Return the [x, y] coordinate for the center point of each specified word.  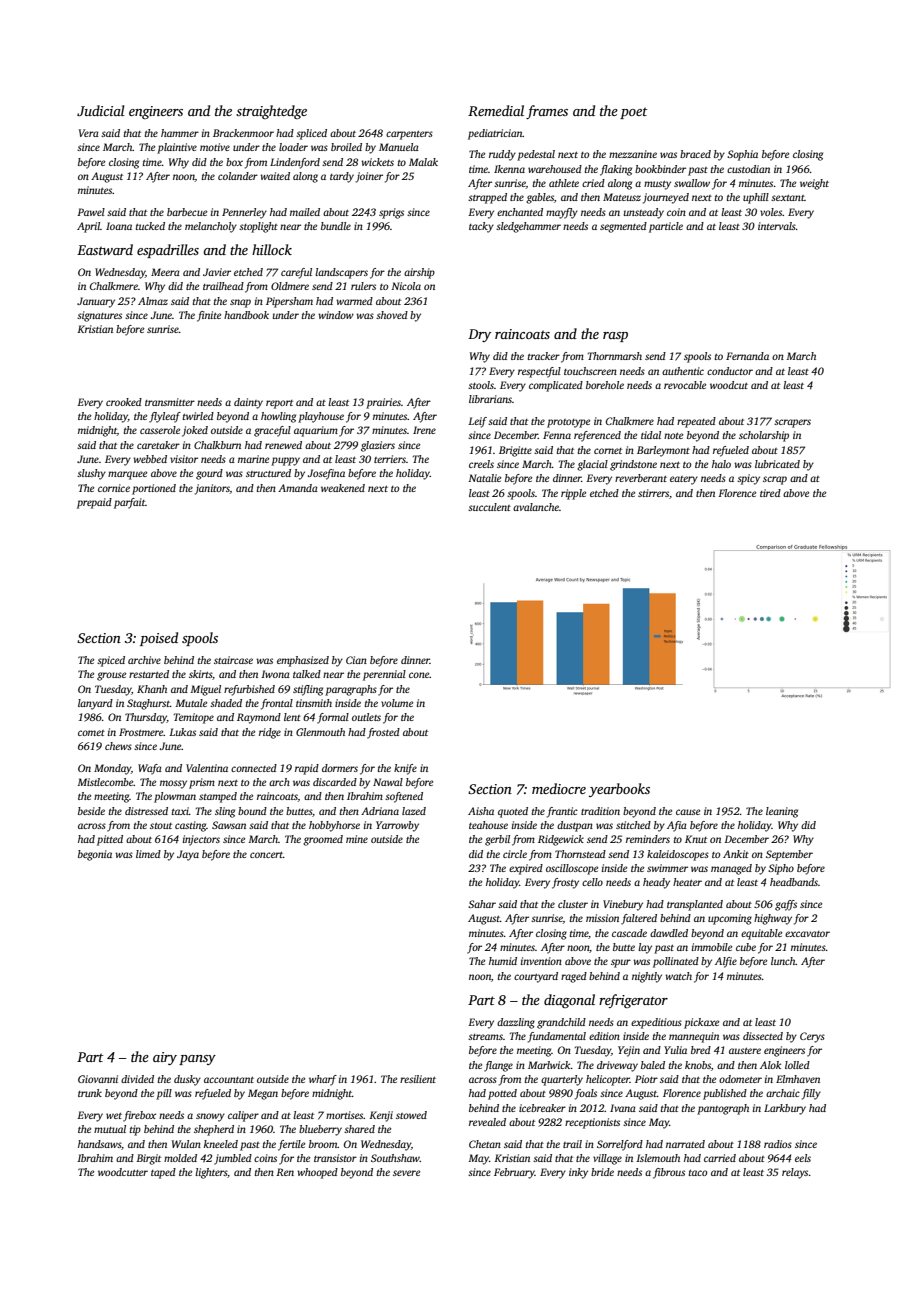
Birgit [148, 1159]
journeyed [666, 198]
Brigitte [515, 451]
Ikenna [509, 169]
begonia [95, 855]
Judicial [101, 110]
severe [406, 1173]
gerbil [497, 840]
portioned [154, 489]
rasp [615, 337]
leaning [782, 812]
